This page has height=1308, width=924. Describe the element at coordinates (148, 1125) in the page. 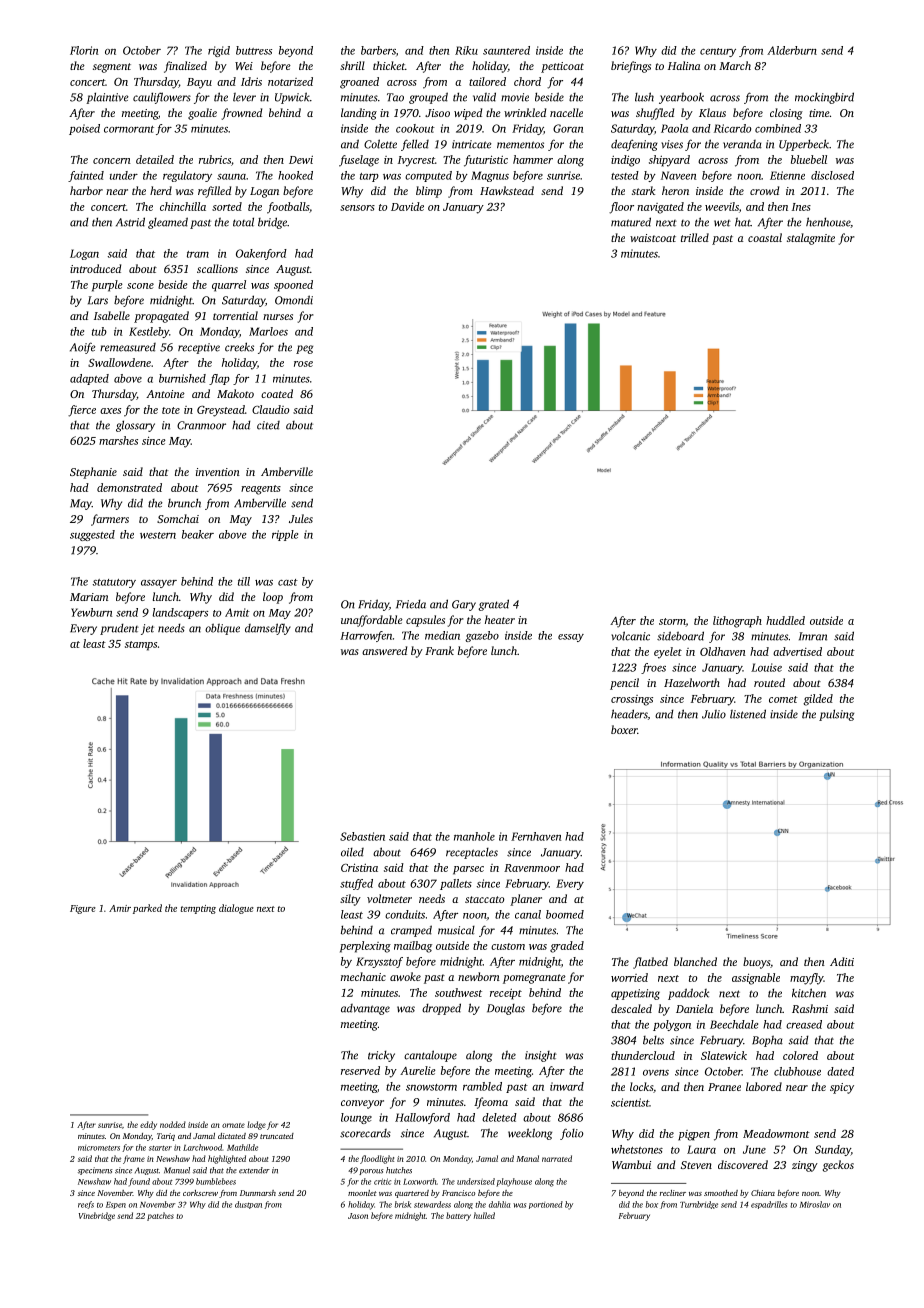

I see `eddy` at that location.
